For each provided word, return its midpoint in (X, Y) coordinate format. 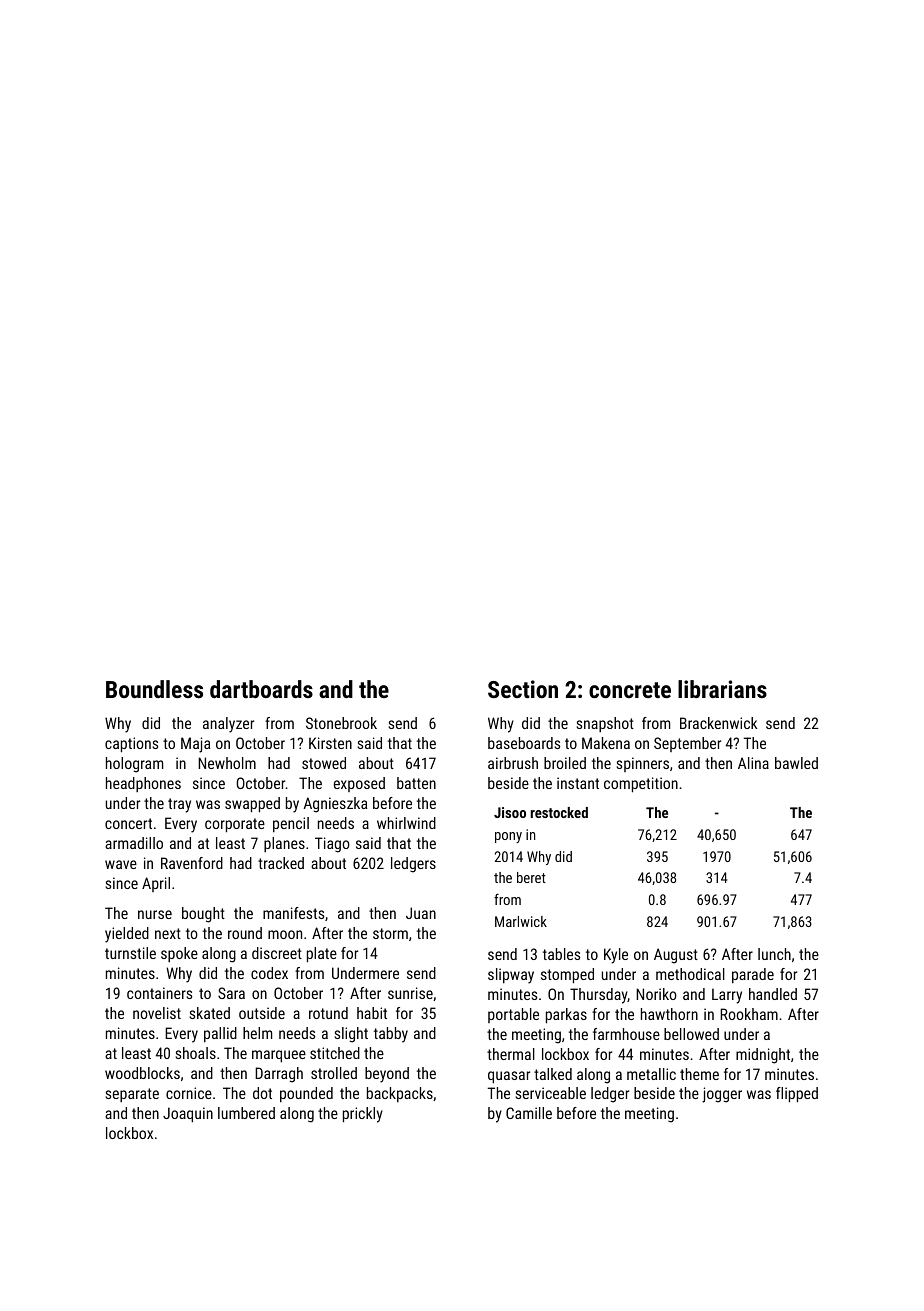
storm (390, 933)
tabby (391, 1035)
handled (773, 994)
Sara (231, 993)
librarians (722, 689)
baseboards (524, 743)
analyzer (228, 725)
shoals (196, 1053)
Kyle (616, 956)
